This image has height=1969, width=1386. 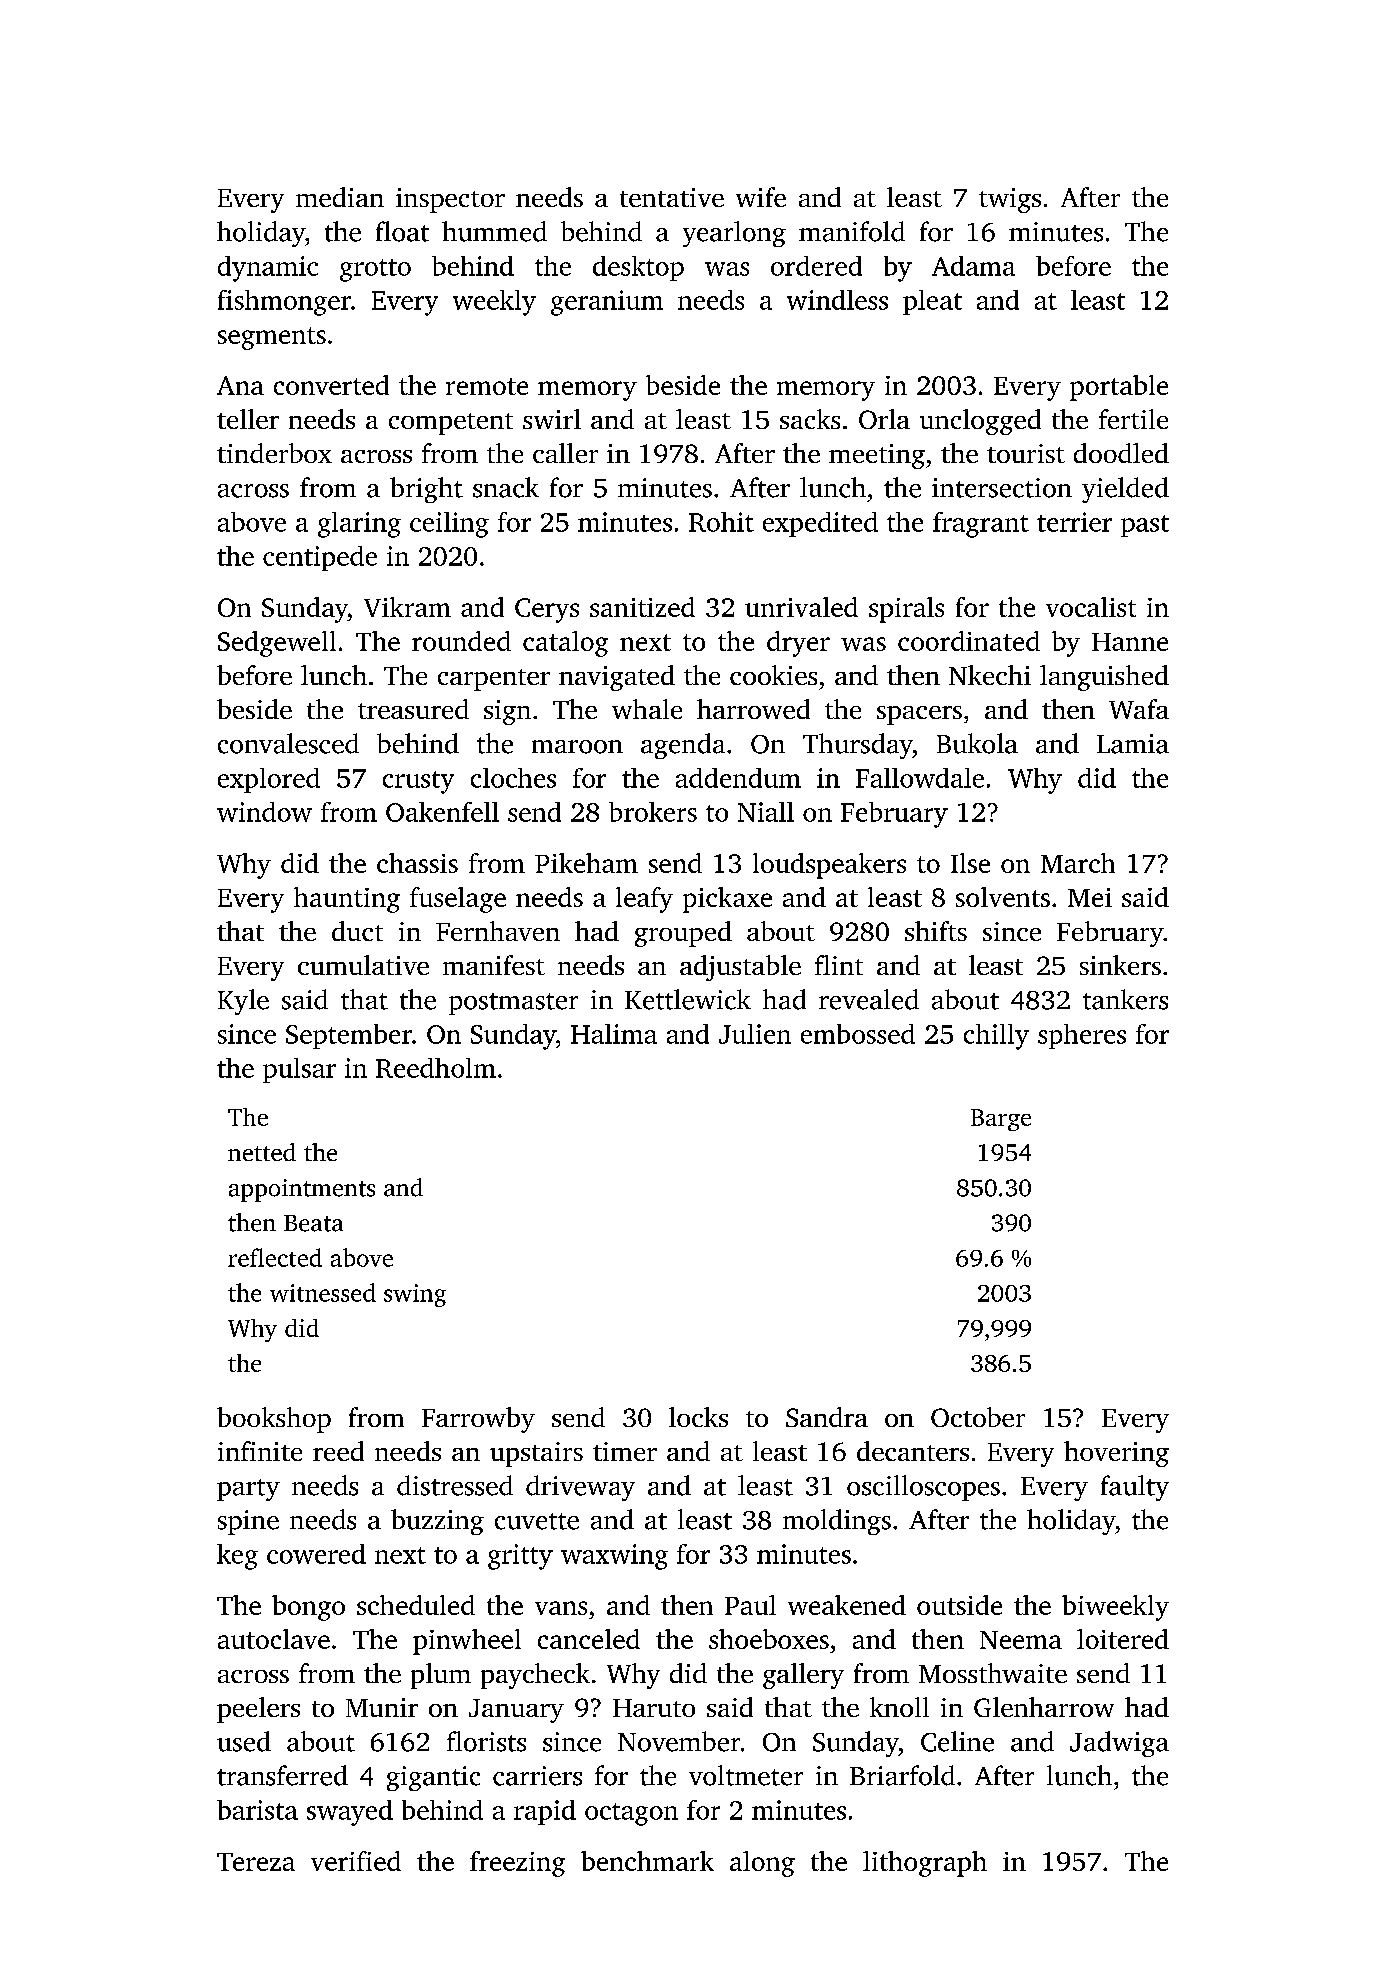 What do you see at coordinates (1082, 1036) in the image?
I see `spheres` at bounding box center [1082, 1036].
